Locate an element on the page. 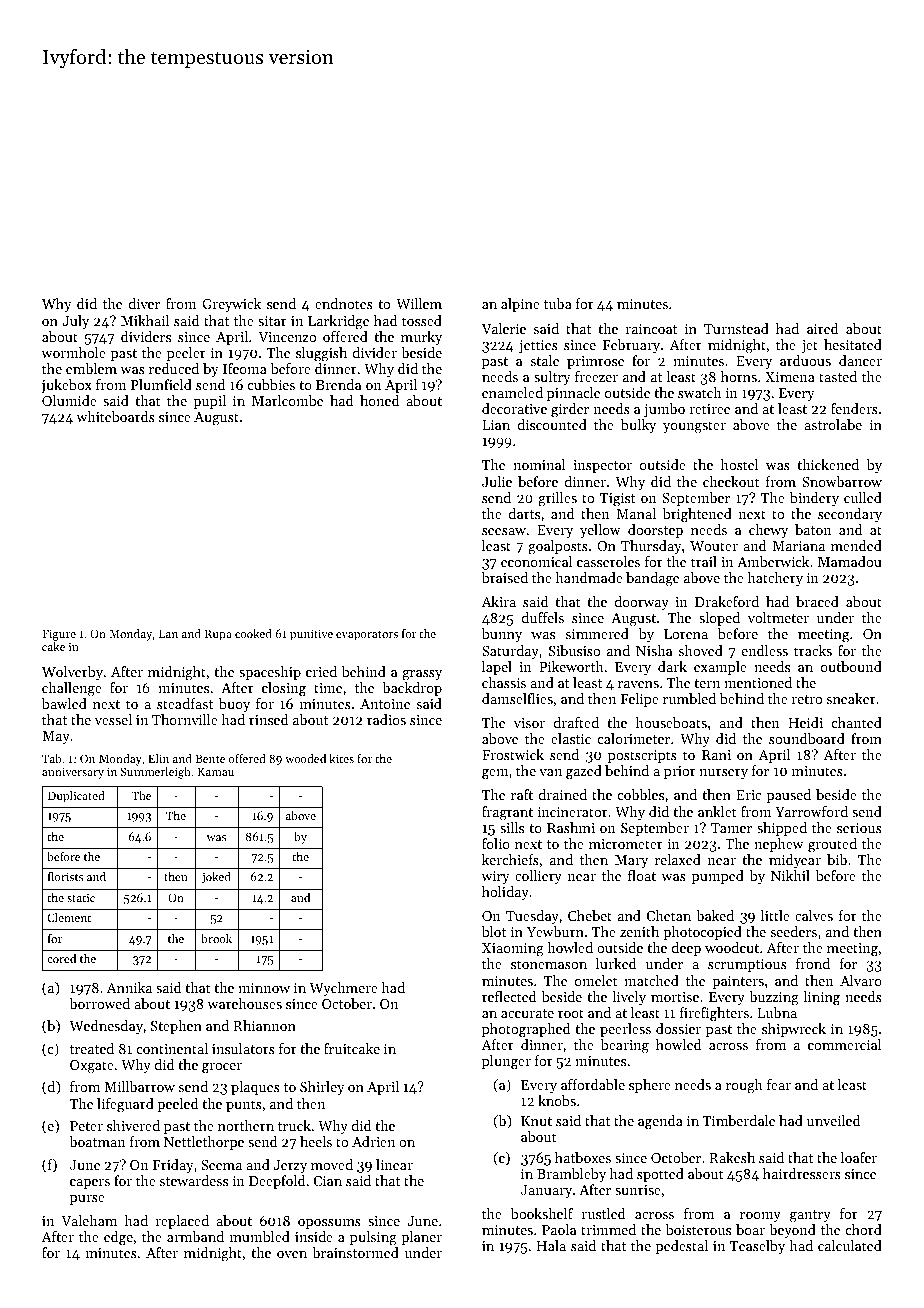  mumbled is located at coordinates (260, 1236).
